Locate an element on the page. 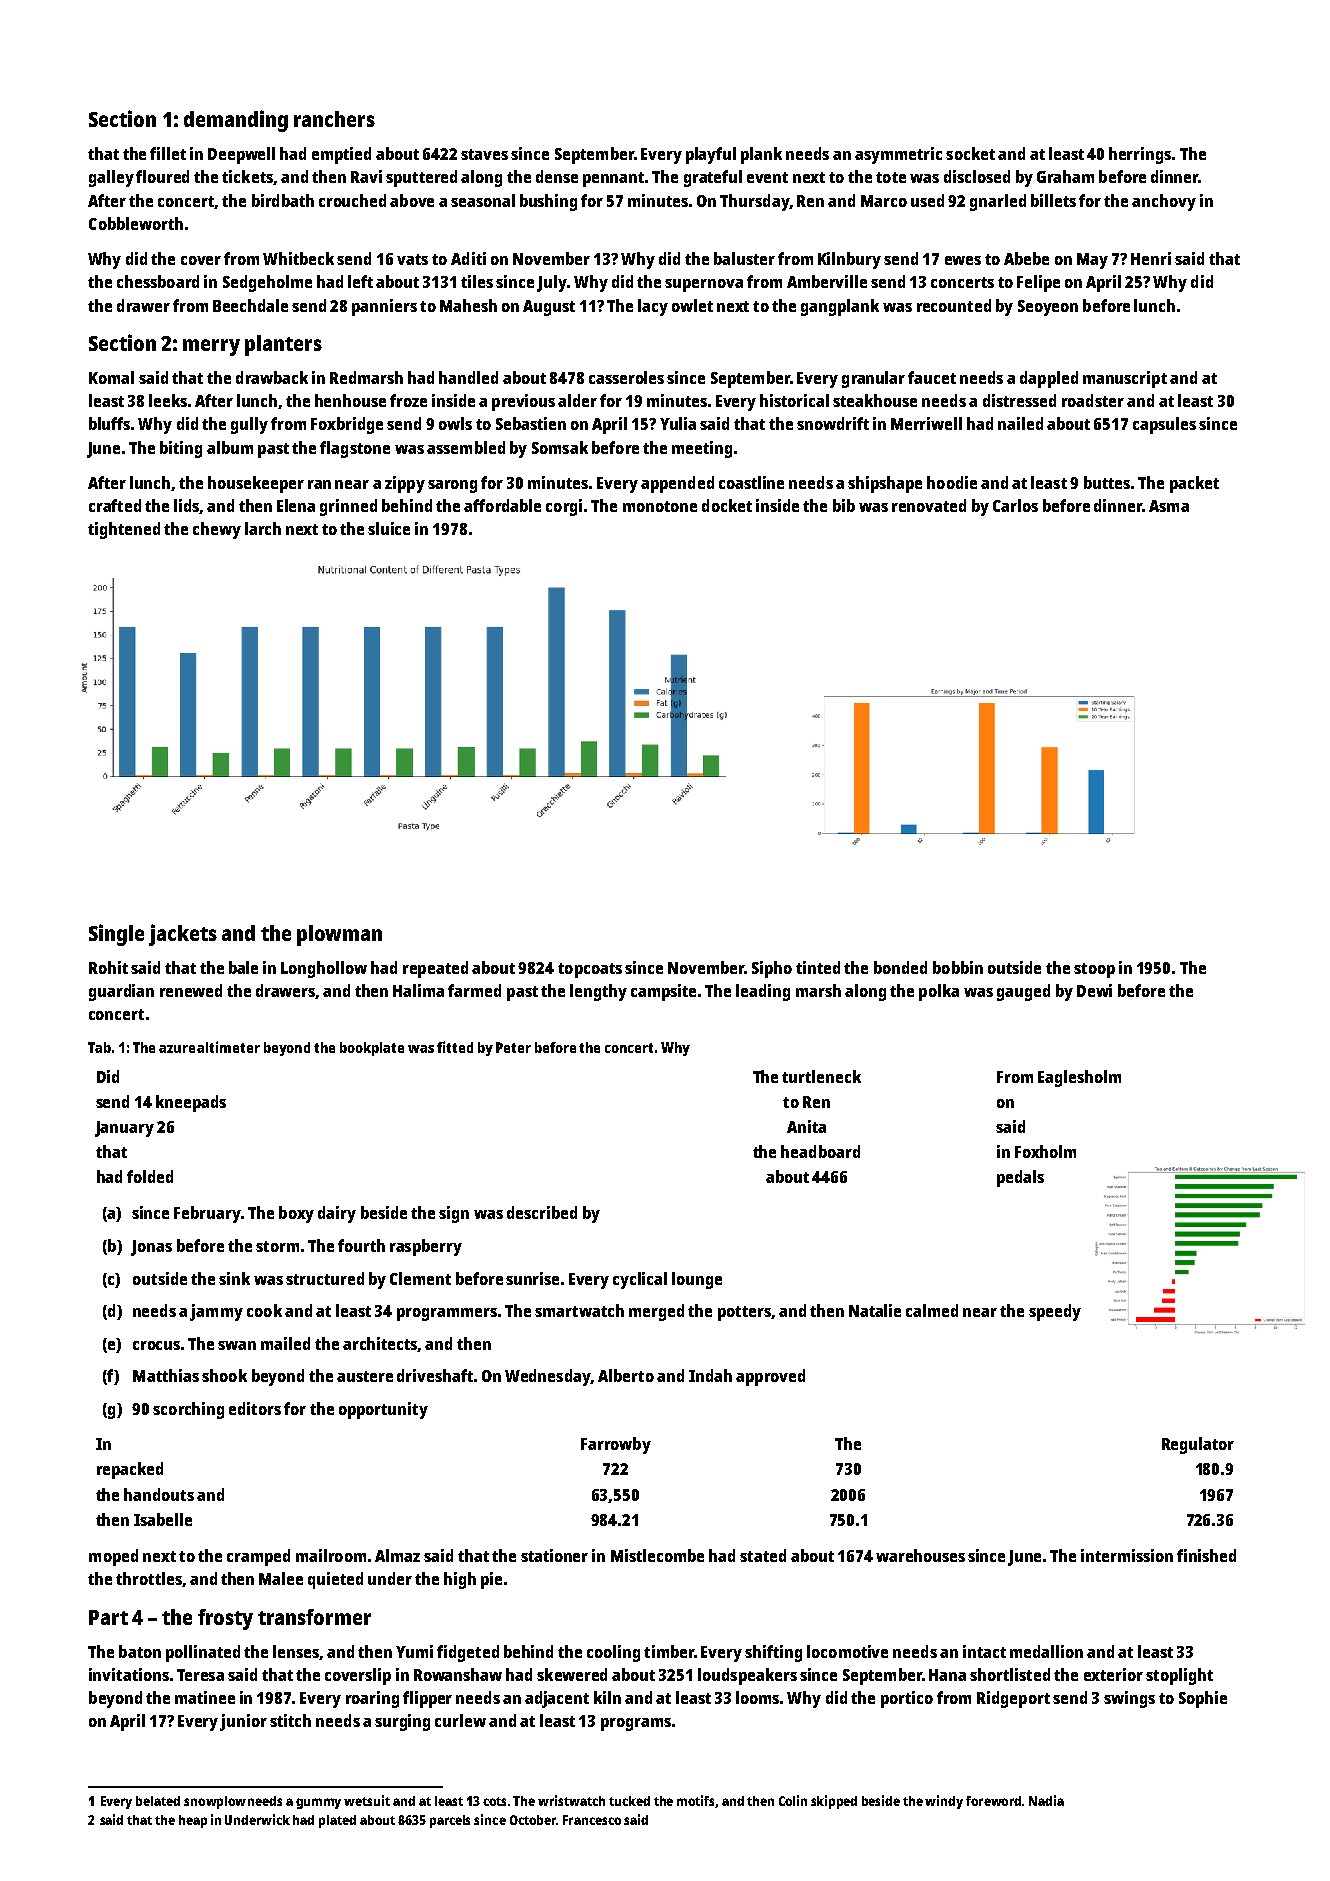 This document has height=1881, width=1330. baluster is located at coordinates (744, 258).
